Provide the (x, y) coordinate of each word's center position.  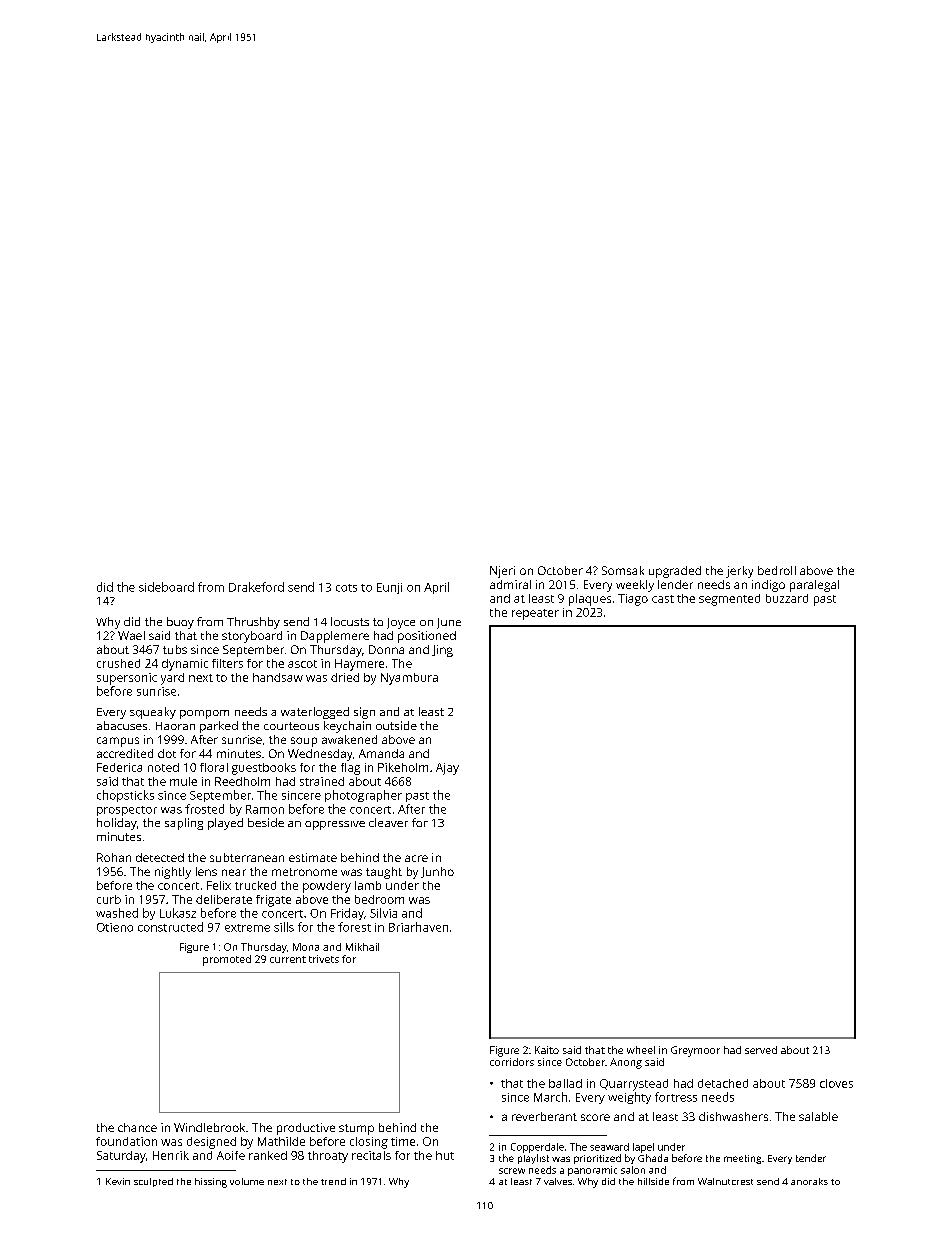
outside (396, 725)
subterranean (247, 857)
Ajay (447, 769)
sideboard (166, 587)
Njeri (502, 572)
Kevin (118, 1181)
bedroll (777, 570)
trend (333, 1181)
